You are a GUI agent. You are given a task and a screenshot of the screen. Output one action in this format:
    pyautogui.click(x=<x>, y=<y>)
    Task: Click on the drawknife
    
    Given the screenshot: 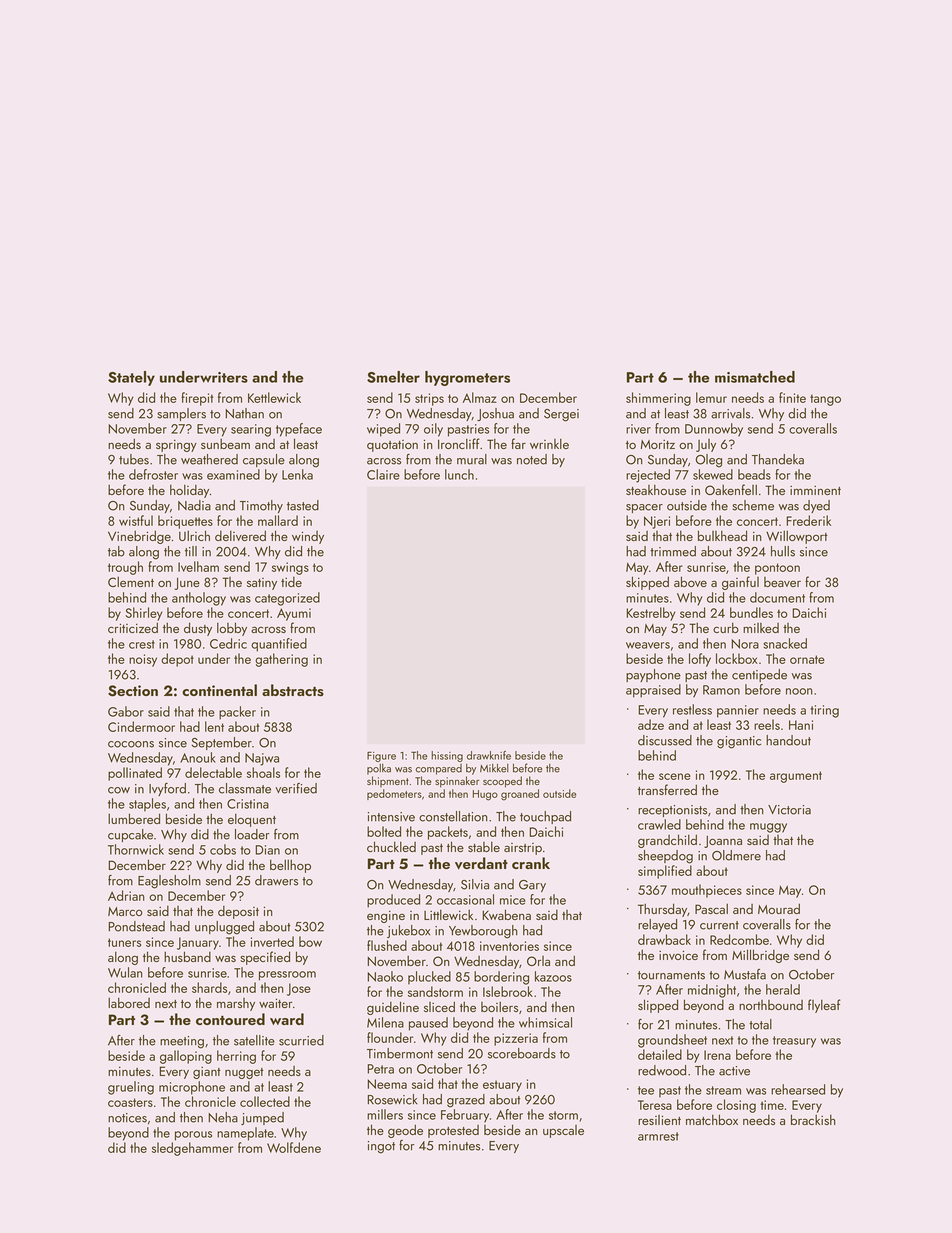 What is the action you would take?
    pyautogui.click(x=489, y=755)
